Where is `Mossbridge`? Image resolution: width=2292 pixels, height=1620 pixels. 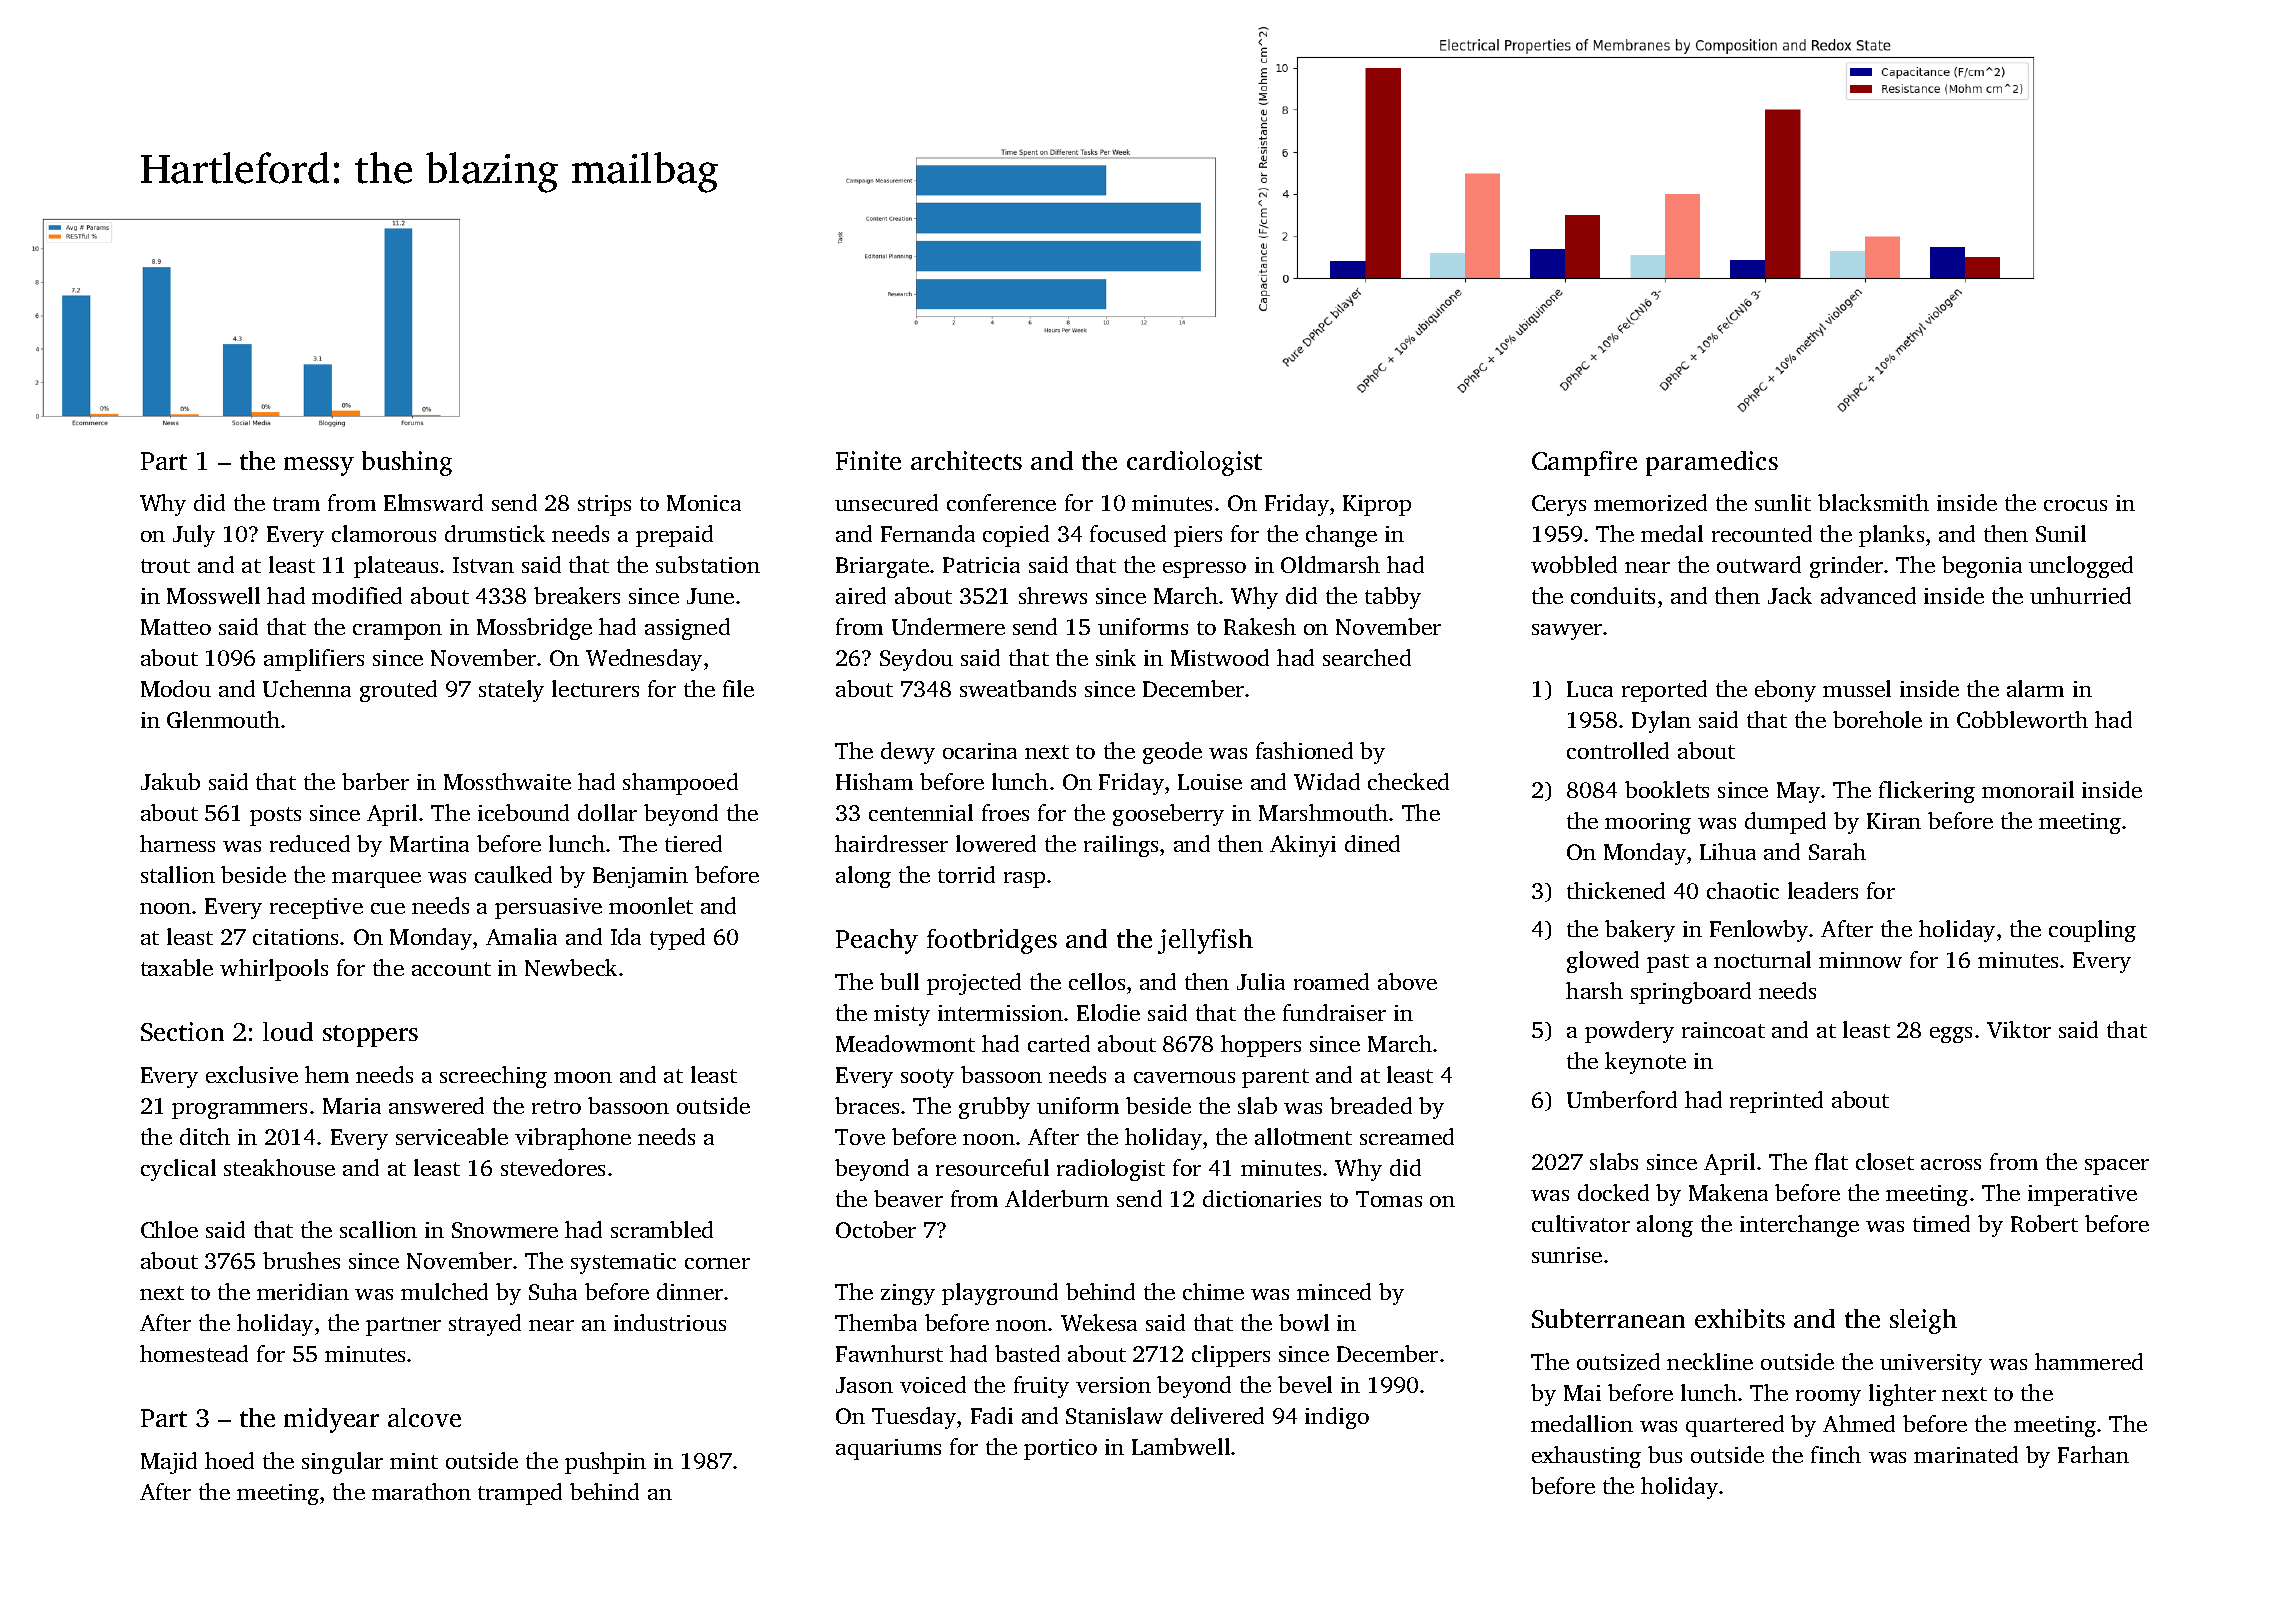
Mossbridge is located at coordinates (534, 629).
